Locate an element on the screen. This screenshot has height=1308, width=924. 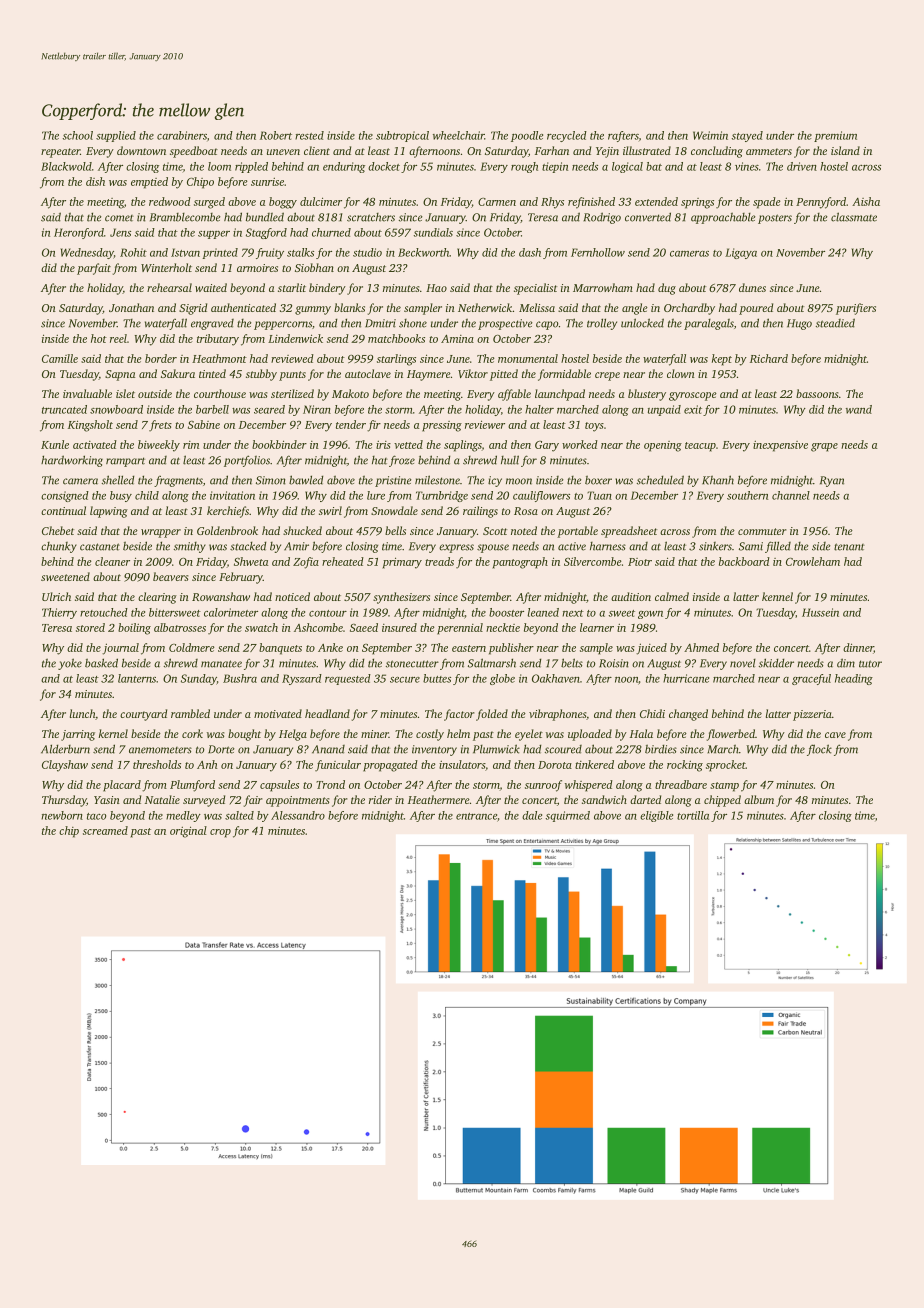
crop is located at coordinates (220, 833).
